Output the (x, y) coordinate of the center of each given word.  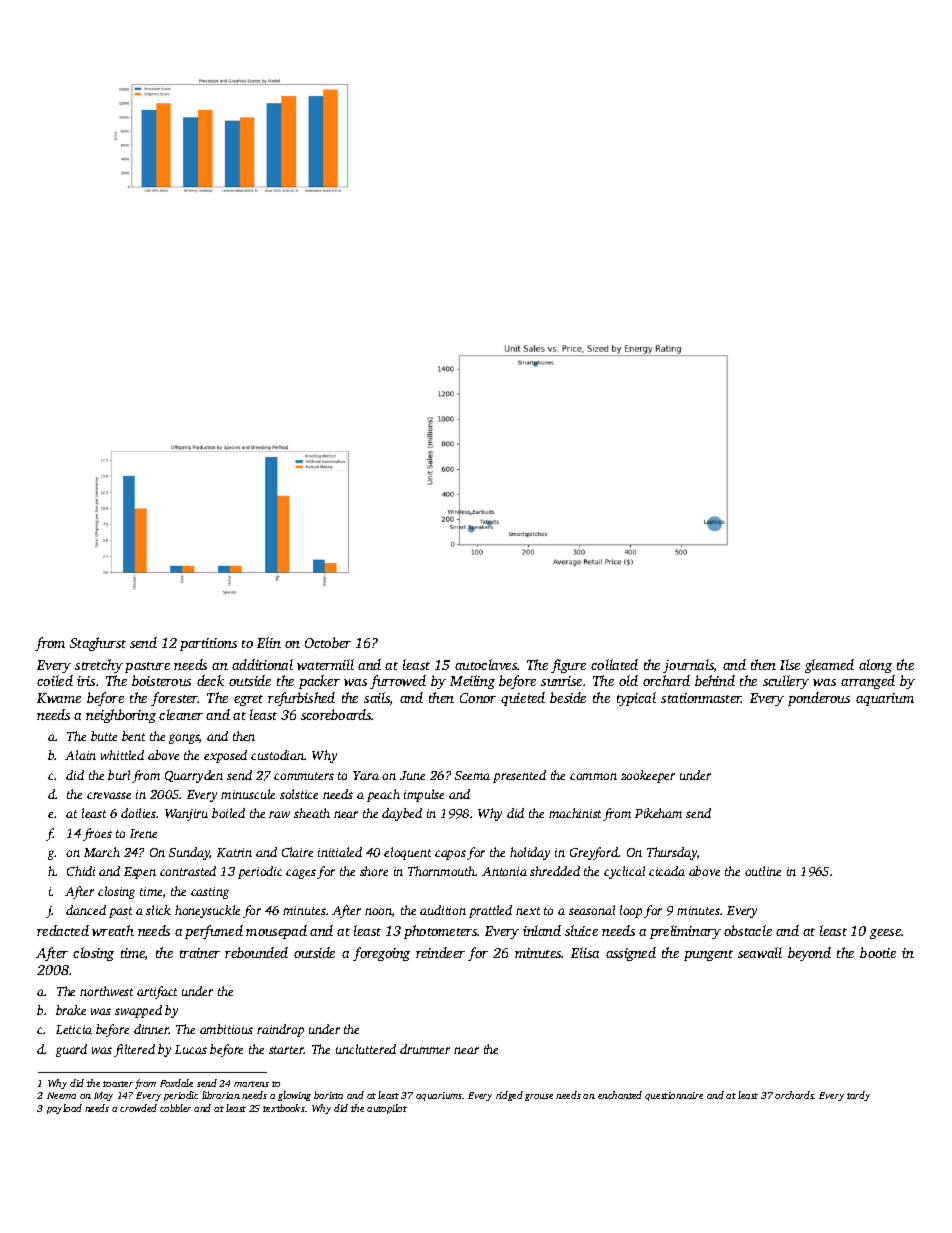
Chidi (81, 871)
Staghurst (98, 644)
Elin (269, 642)
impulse (424, 795)
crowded (138, 1108)
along (875, 666)
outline (763, 871)
